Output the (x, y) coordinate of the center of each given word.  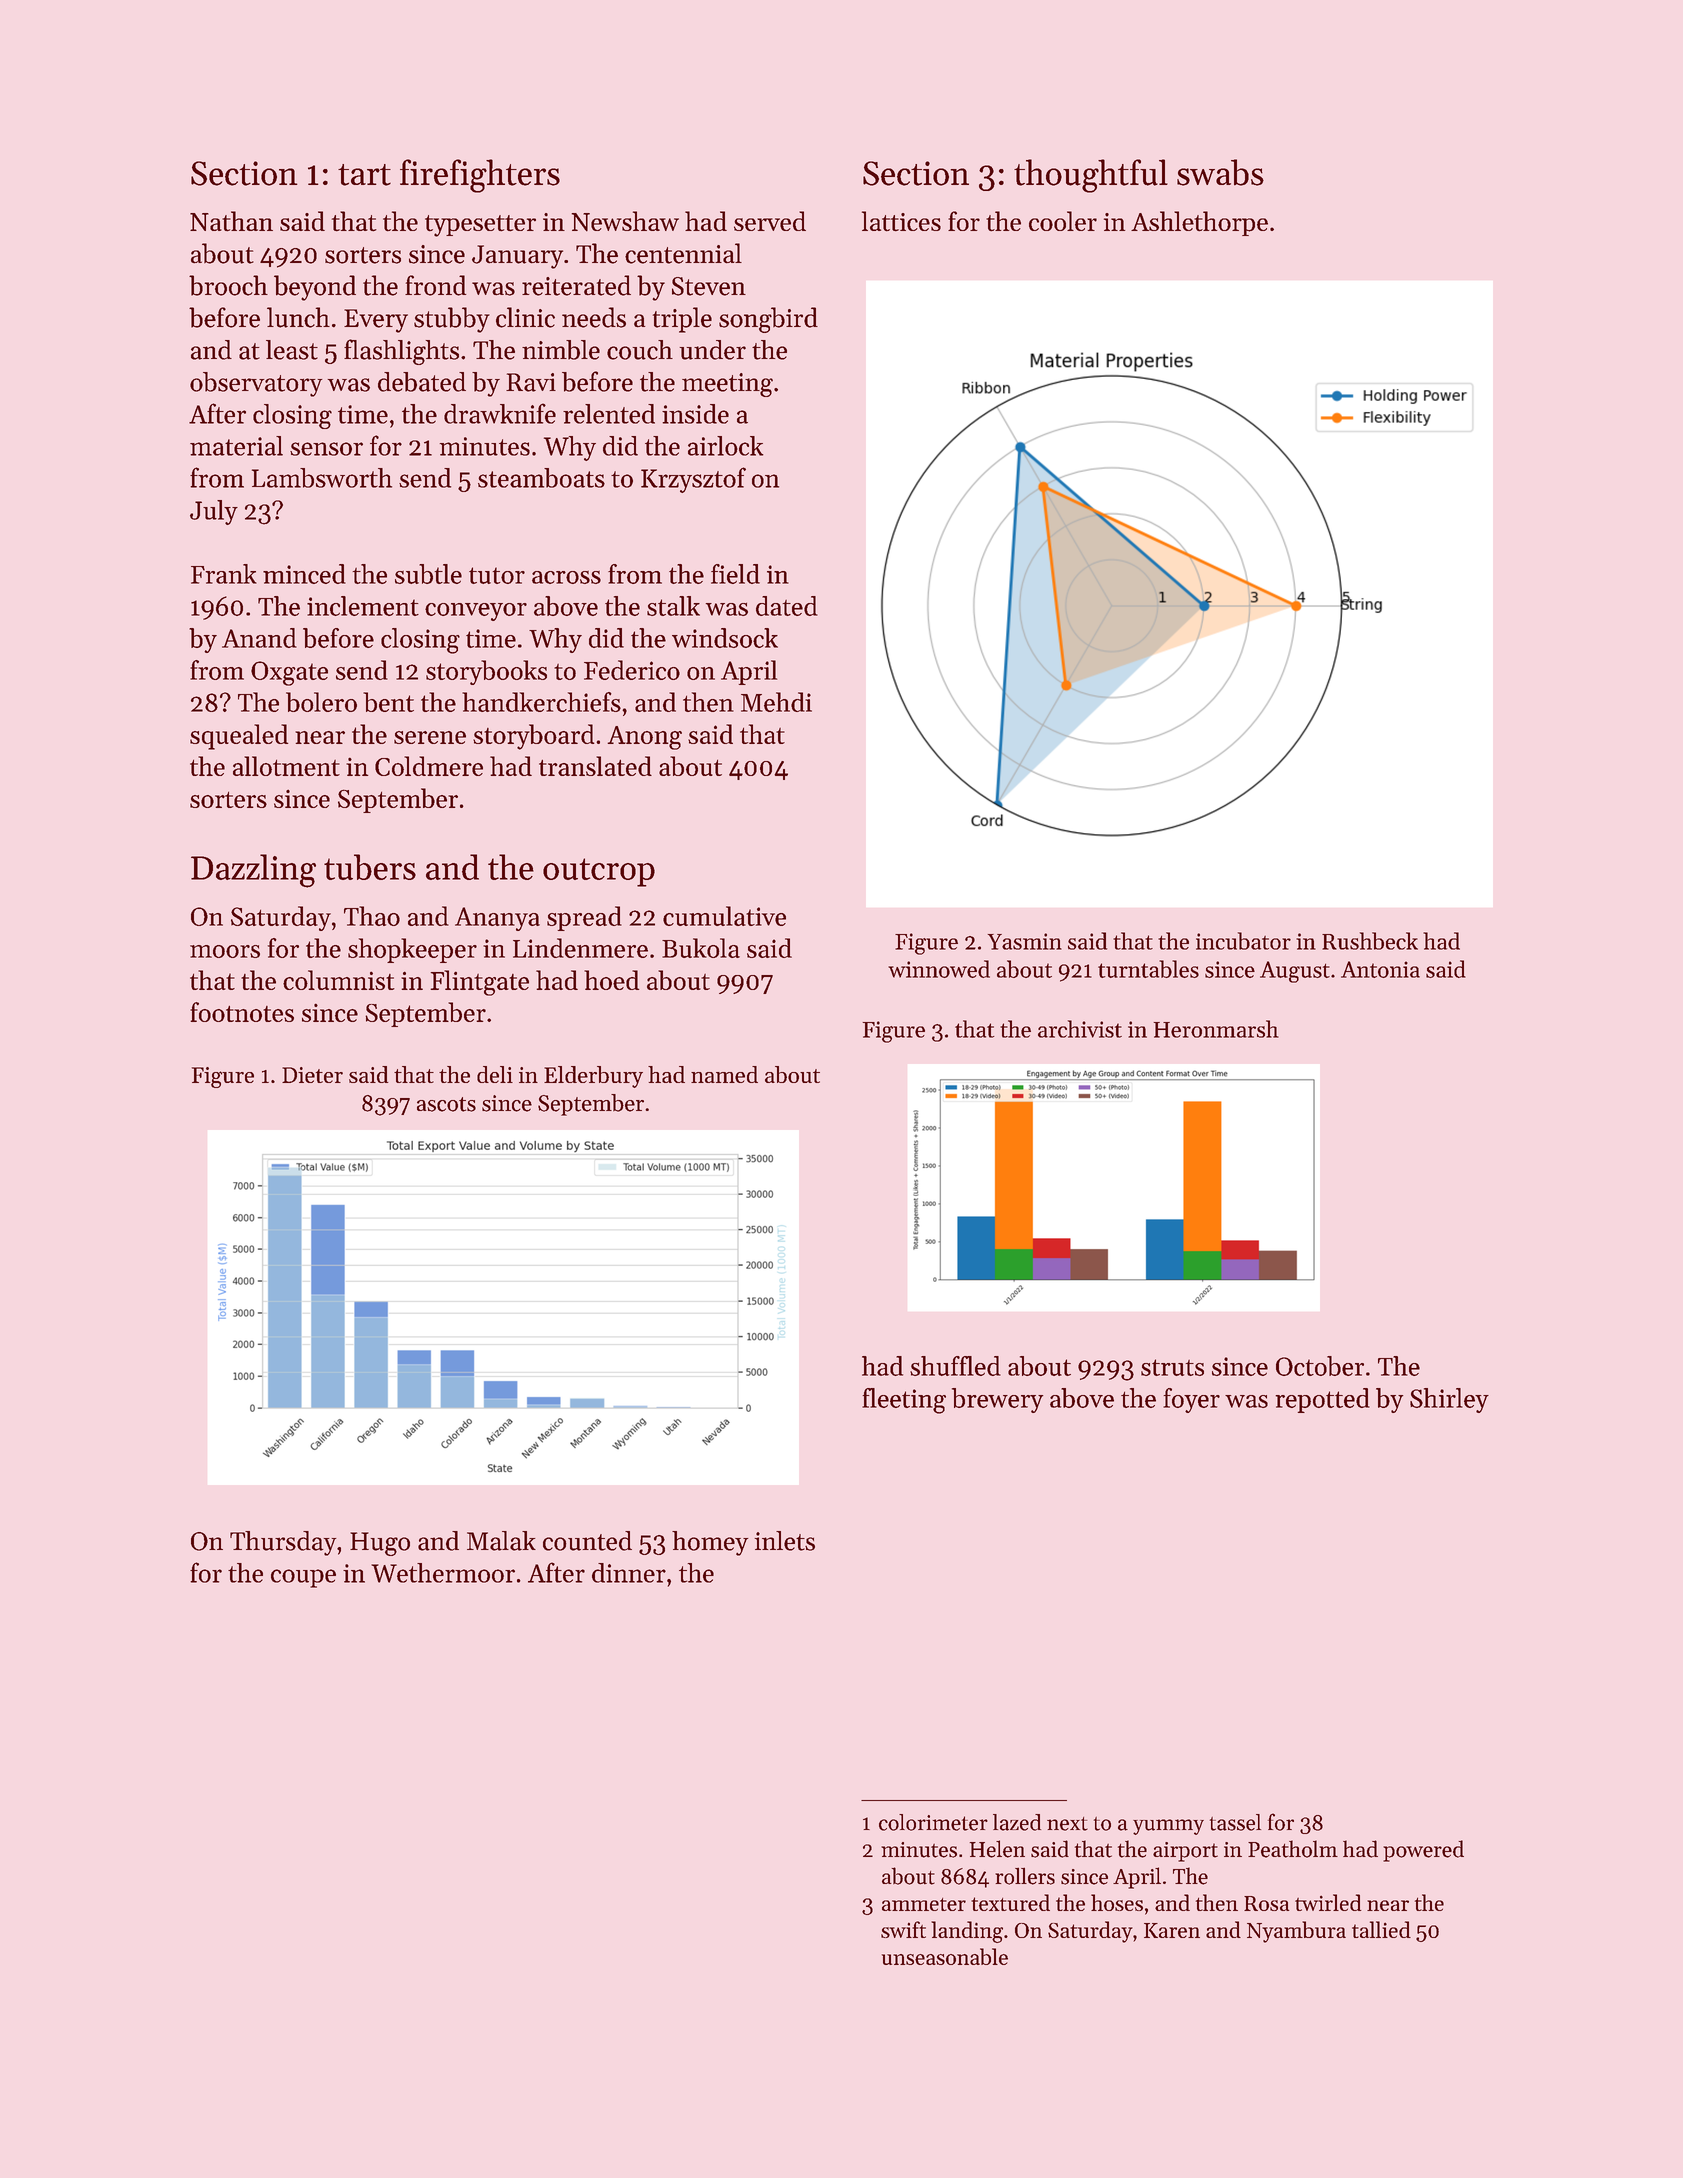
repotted (1322, 1400)
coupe (303, 1578)
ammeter (924, 1904)
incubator (1243, 941)
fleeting (904, 1401)
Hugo (380, 1544)
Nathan (231, 221)
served (770, 221)
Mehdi (776, 702)
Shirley (1449, 1400)
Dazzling (253, 871)
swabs (1220, 172)
